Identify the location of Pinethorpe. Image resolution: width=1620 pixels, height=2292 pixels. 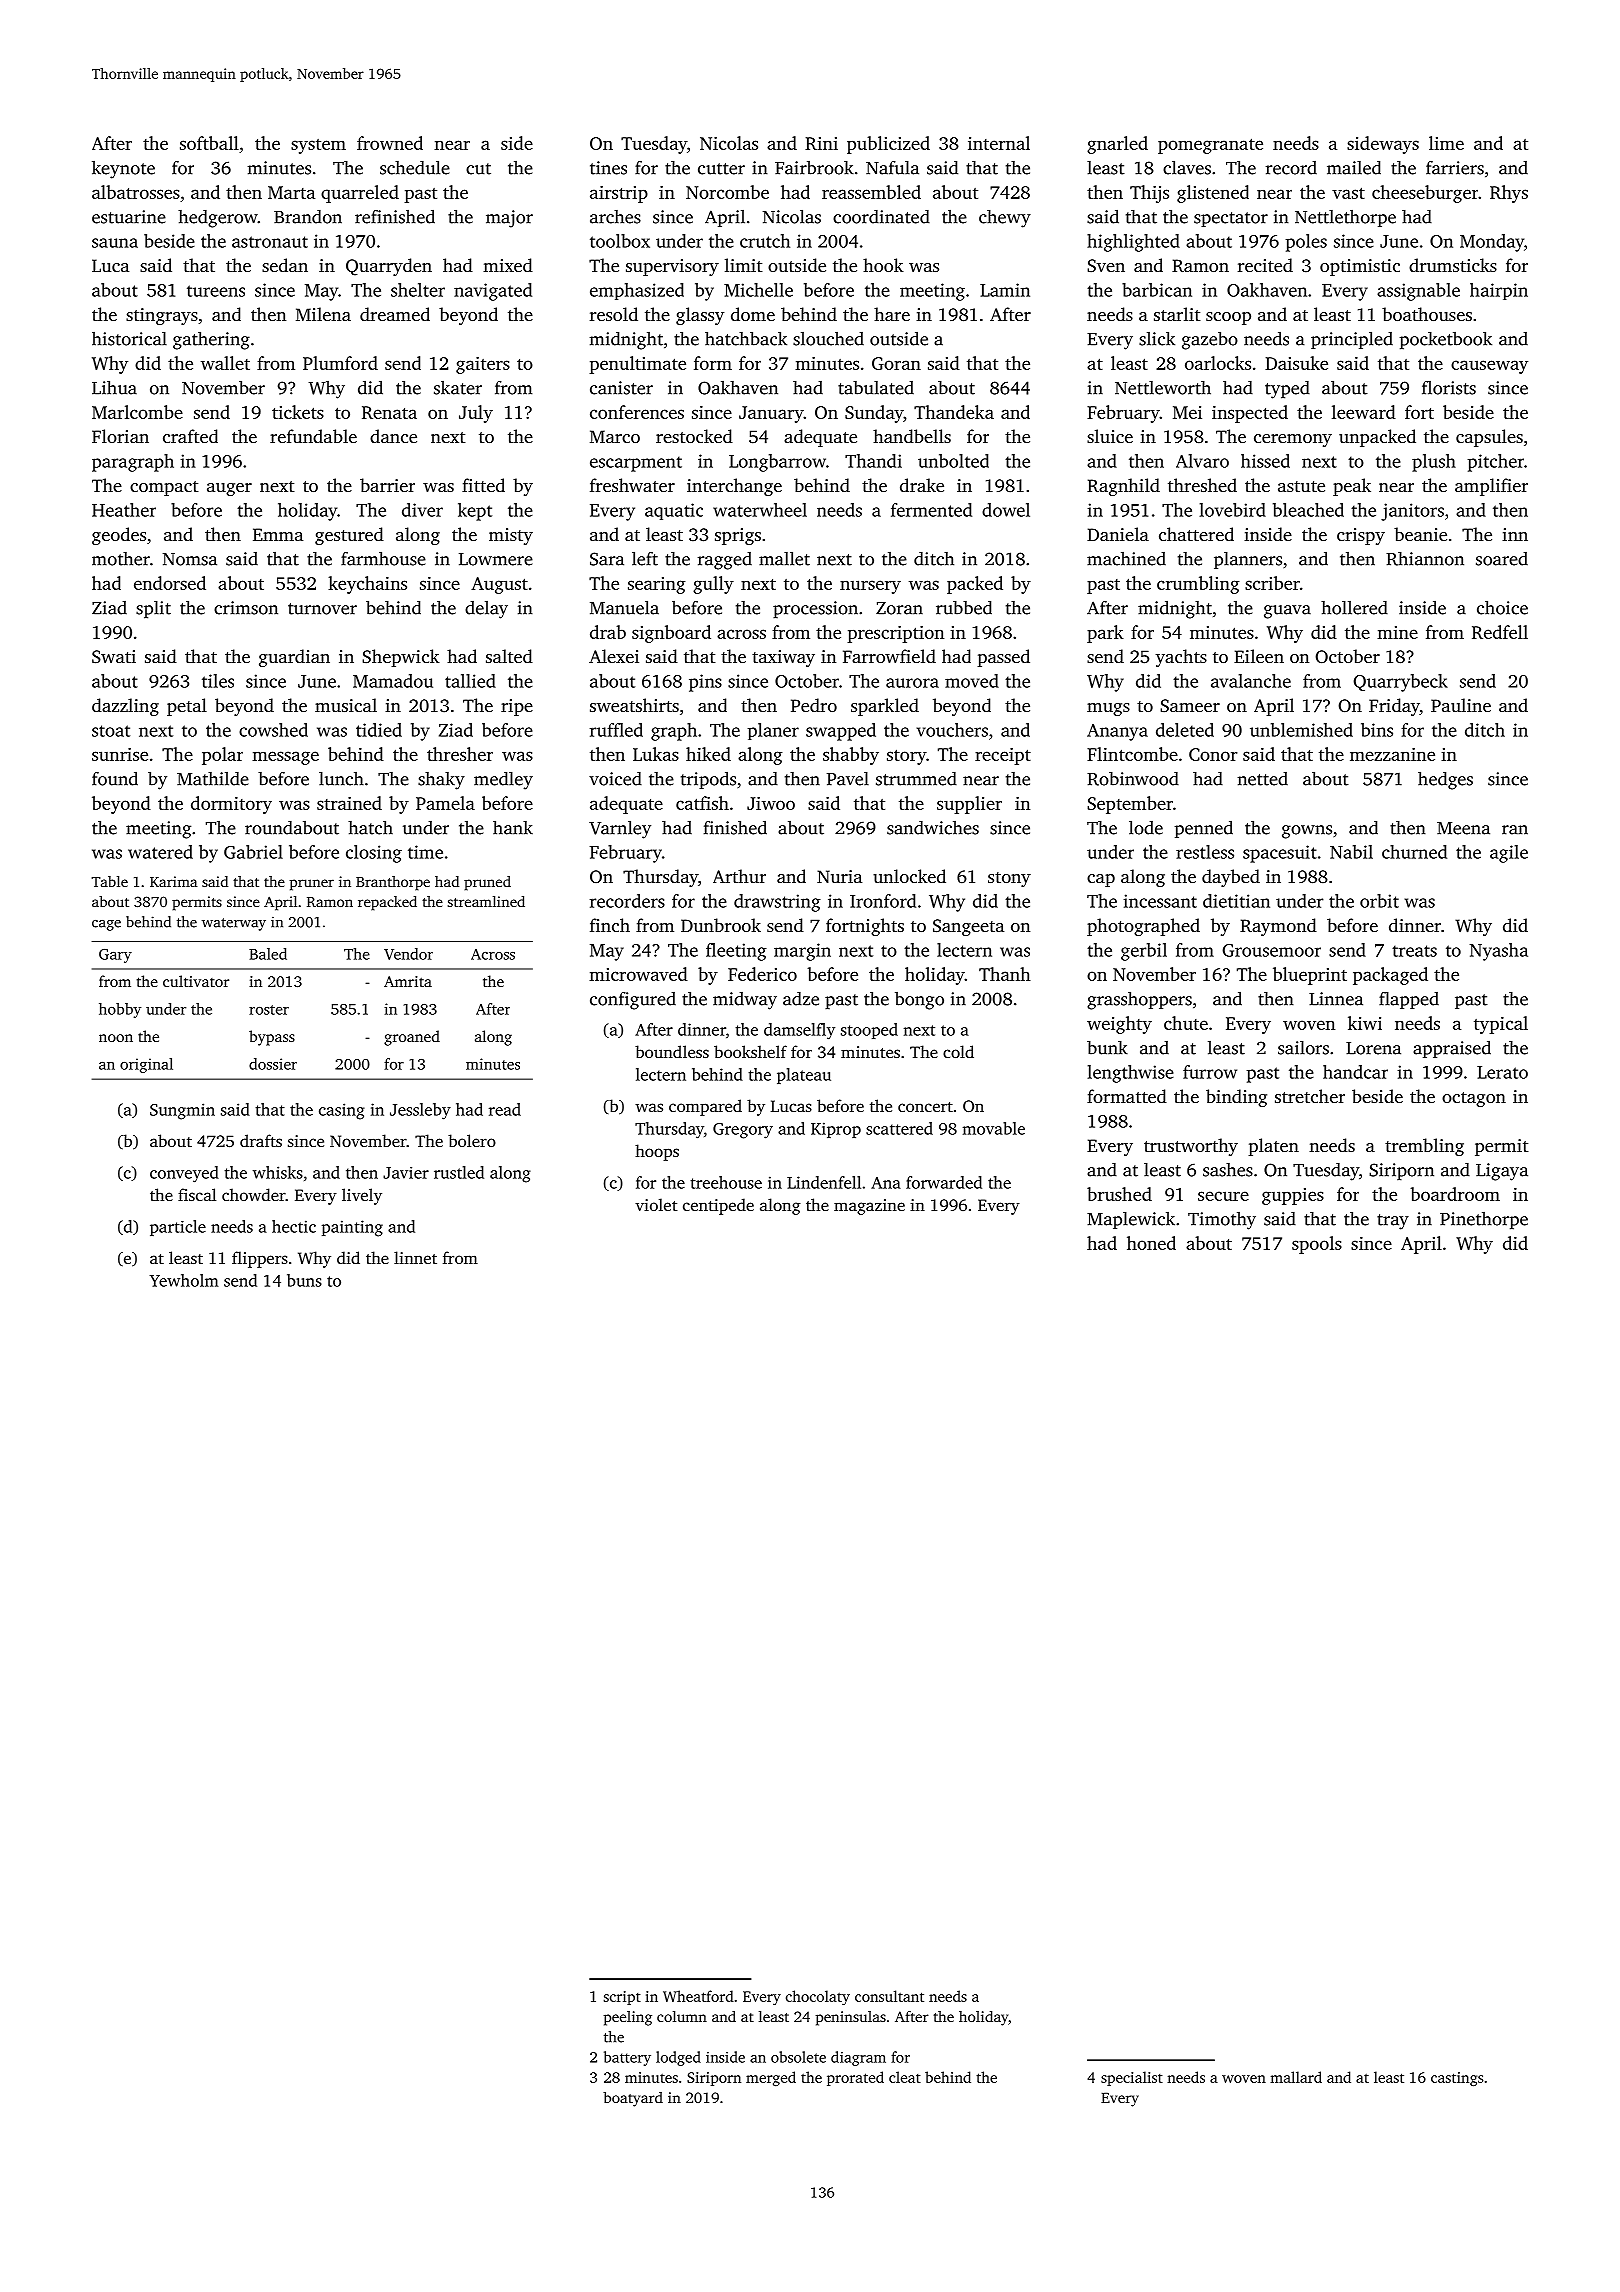
(1484, 1221).
